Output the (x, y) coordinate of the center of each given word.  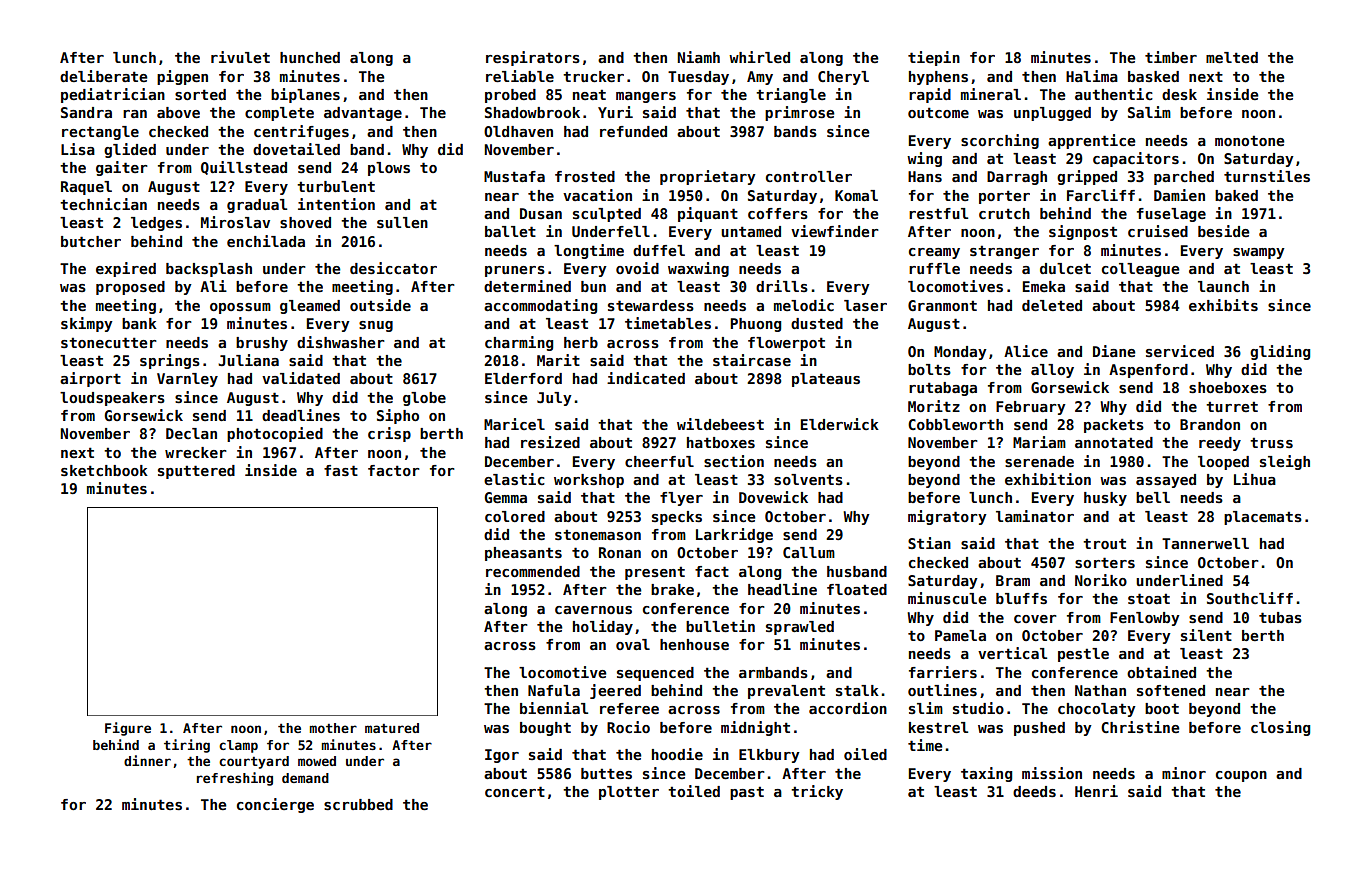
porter (1004, 197)
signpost (1083, 232)
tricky (817, 792)
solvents (808, 479)
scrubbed (358, 804)
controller (809, 176)
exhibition (1048, 479)
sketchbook (104, 470)
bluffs (1021, 598)
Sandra (86, 112)
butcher (91, 241)
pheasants (523, 554)
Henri (1096, 791)
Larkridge (734, 535)
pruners (515, 271)
